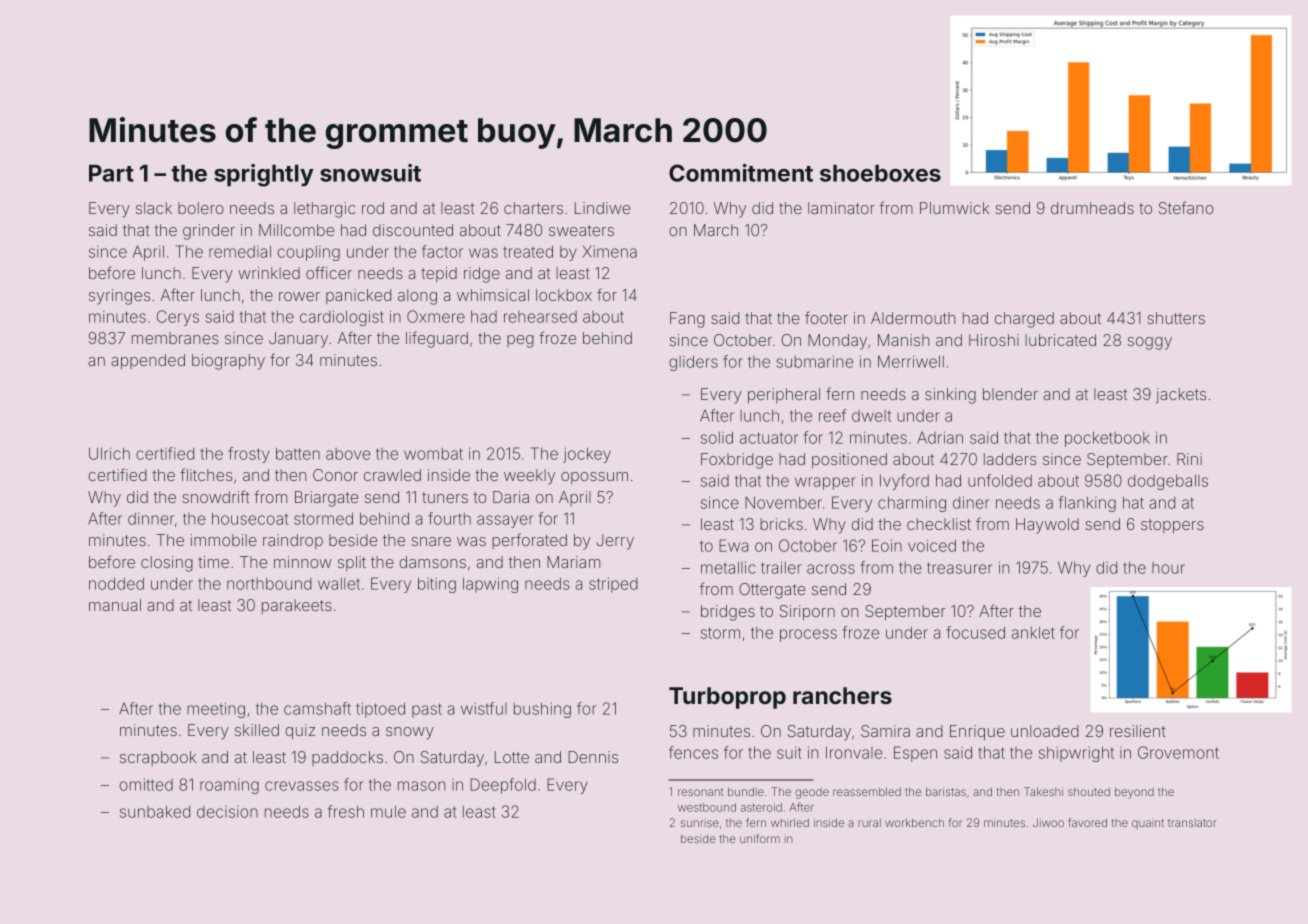 The image size is (1308, 924). What do you see at coordinates (324, 210) in the screenshot?
I see `lethargic` at bounding box center [324, 210].
